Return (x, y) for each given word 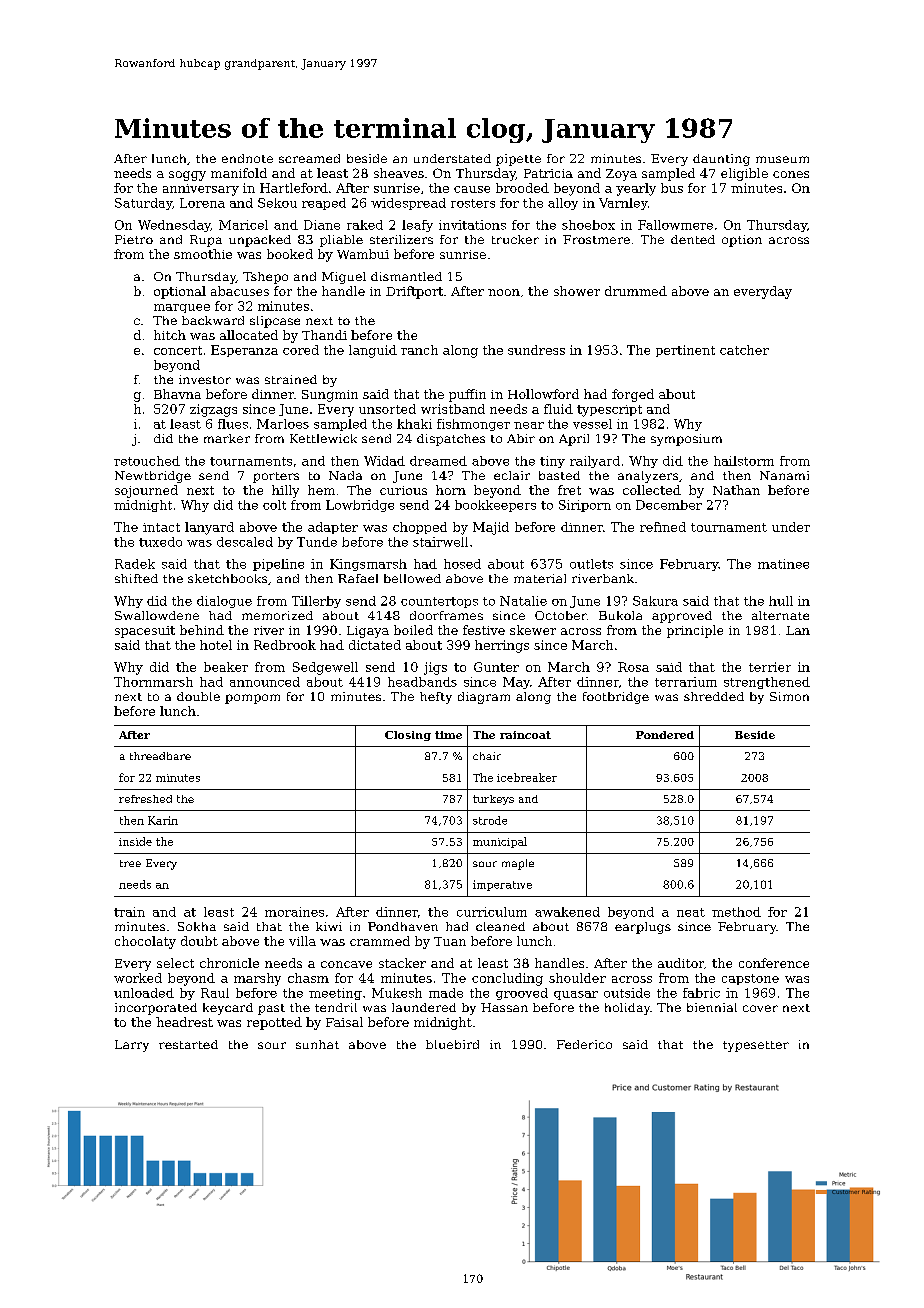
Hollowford (543, 394)
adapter (333, 528)
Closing (408, 736)
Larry (132, 1046)
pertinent (685, 351)
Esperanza (244, 351)
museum (782, 159)
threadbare (160, 756)
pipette (518, 160)
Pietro (134, 239)
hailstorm (744, 461)
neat (691, 912)
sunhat (317, 1044)
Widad (384, 461)
